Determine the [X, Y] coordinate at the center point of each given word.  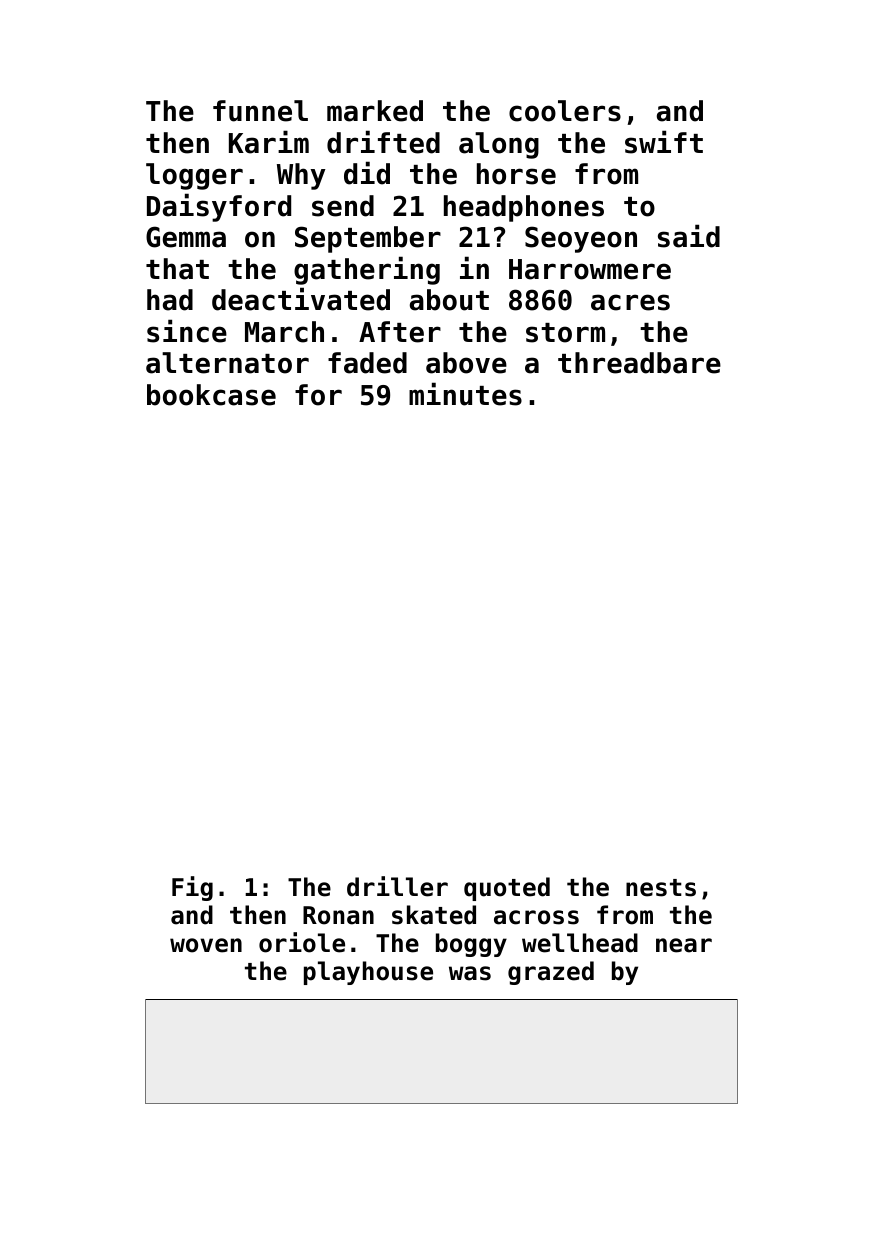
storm [565, 333]
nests [661, 888]
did [367, 173]
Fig [192, 888]
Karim [269, 142]
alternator [227, 363]
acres [630, 302]
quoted [507, 889]
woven [206, 945]
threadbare [639, 363]
